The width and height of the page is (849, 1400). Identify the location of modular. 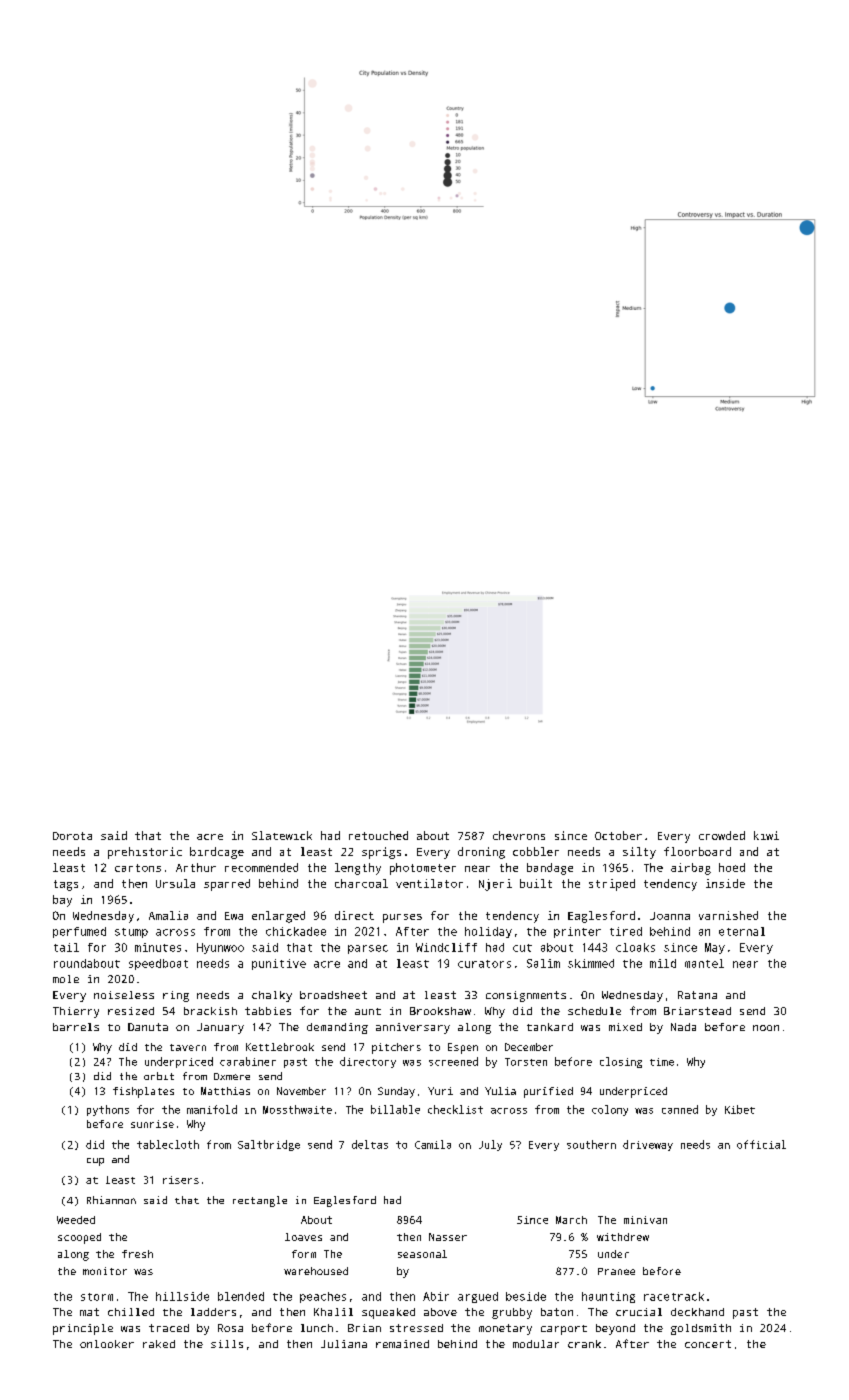
(536, 1344).
